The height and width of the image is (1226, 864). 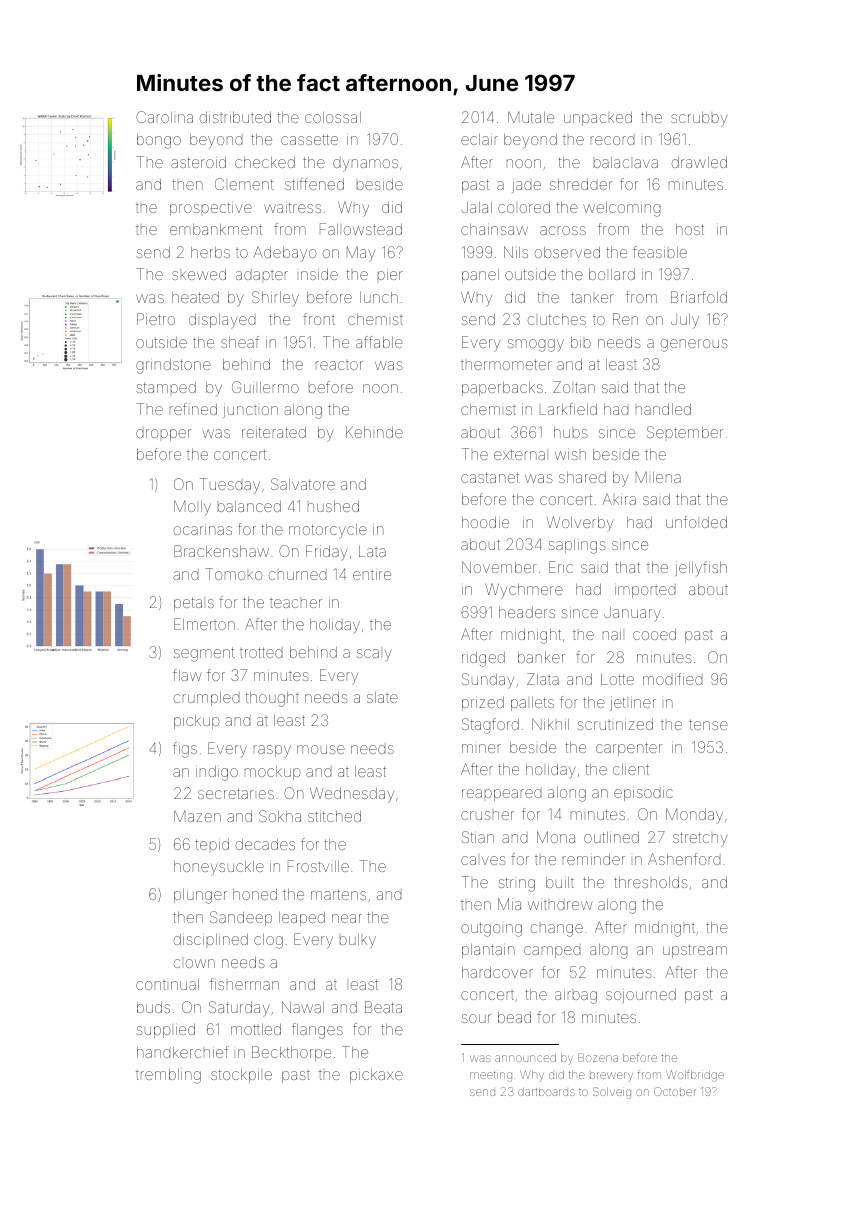 I want to click on castanet, so click(x=490, y=477).
